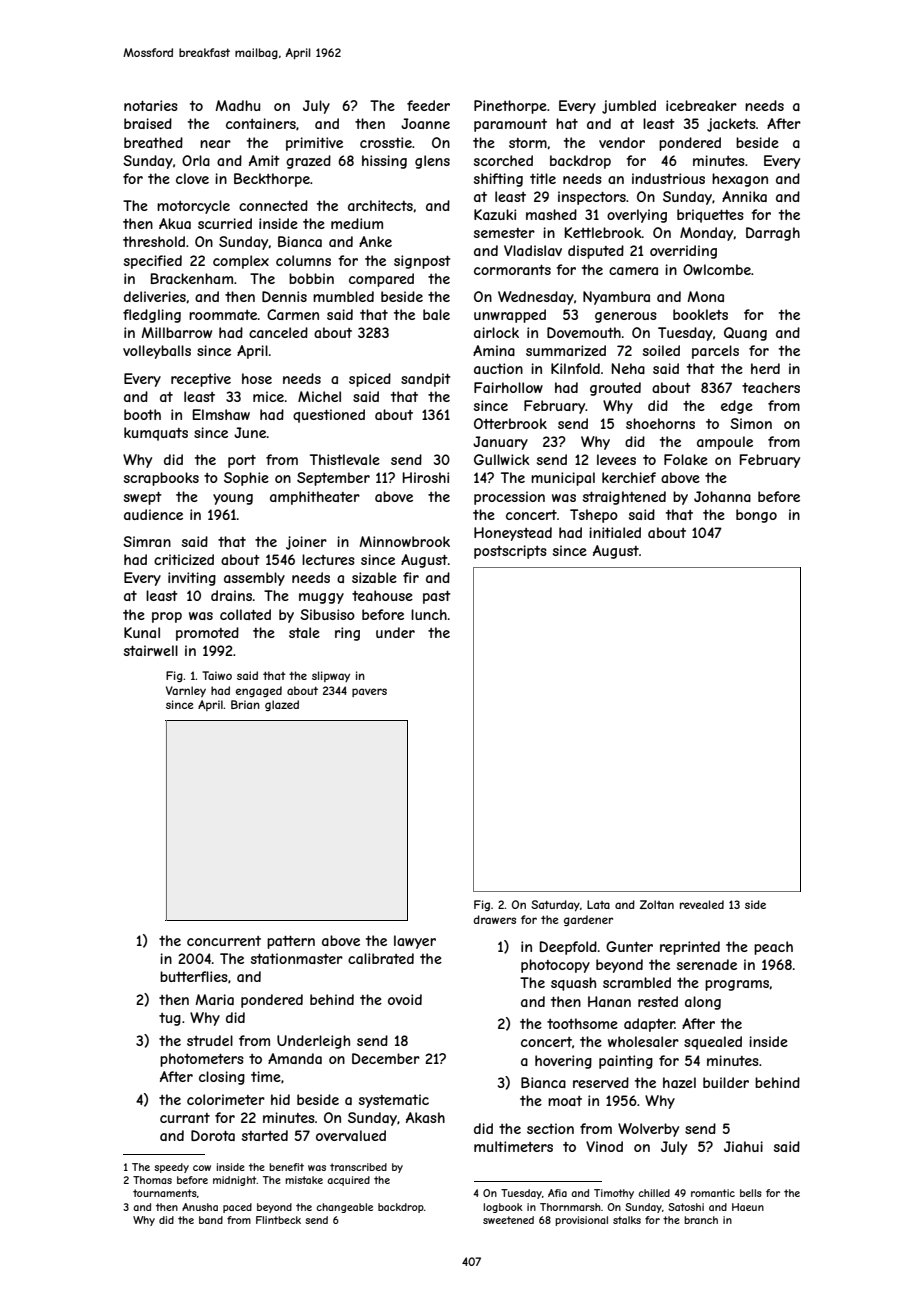 The height and width of the image is (1308, 924). Describe the element at coordinates (702, 904) in the image. I see `revealed` at that location.
